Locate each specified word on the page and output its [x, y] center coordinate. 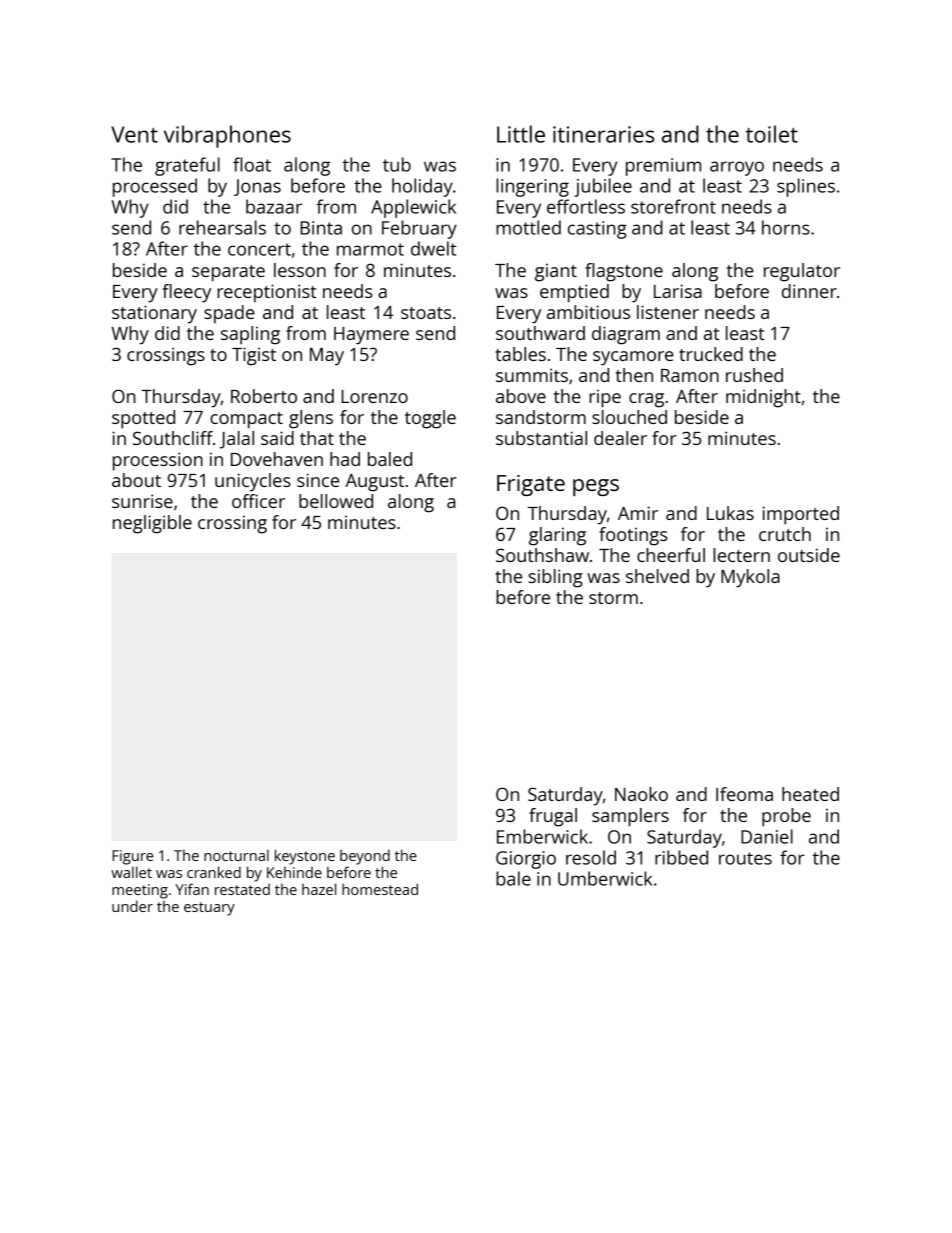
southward [540, 333]
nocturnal [236, 855]
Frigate [531, 485]
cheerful [671, 555]
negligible [152, 524]
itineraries [603, 134]
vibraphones [227, 136]
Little [521, 134]
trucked [711, 354]
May [327, 357]
